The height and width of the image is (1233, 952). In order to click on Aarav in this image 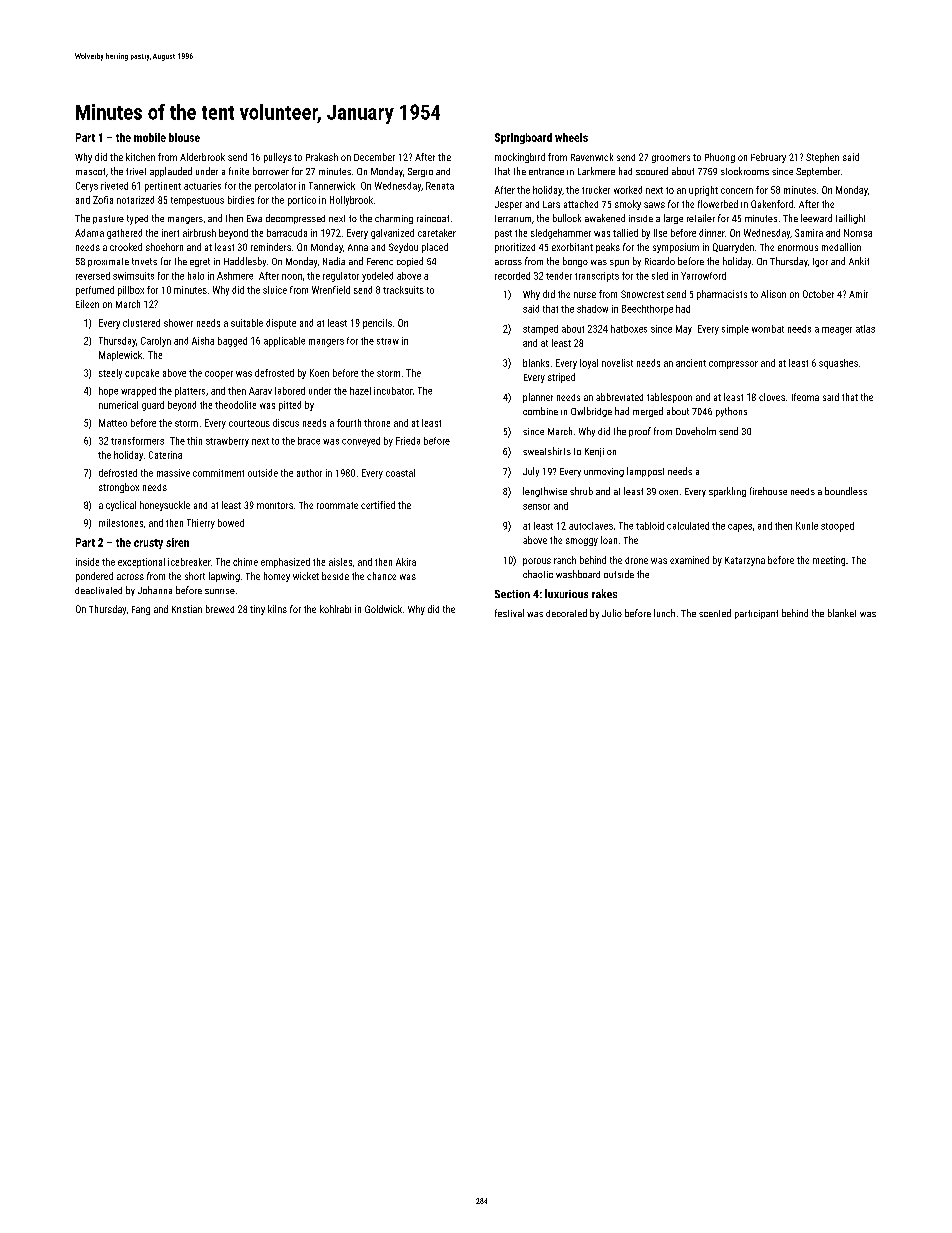, I will do `click(260, 391)`.
